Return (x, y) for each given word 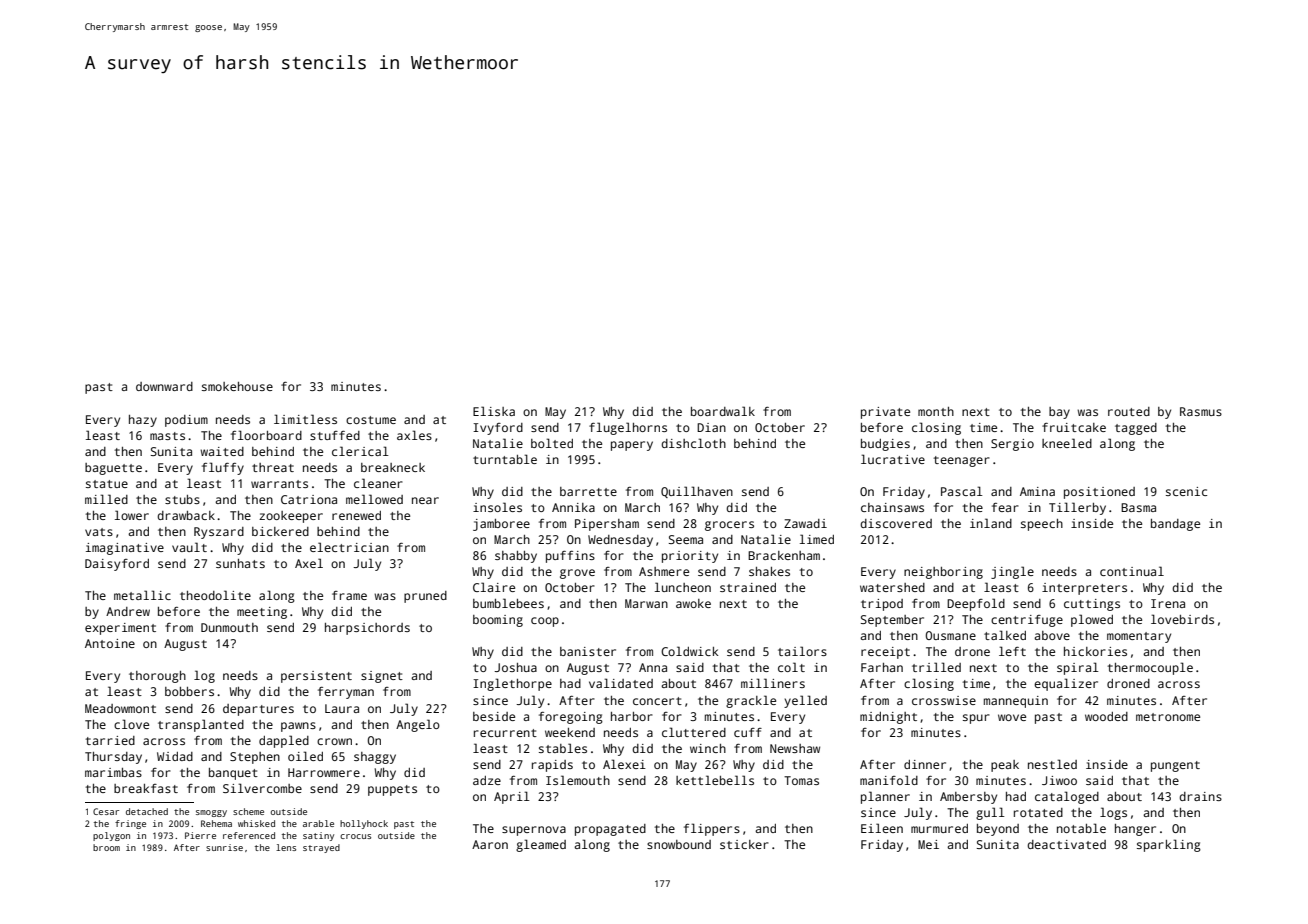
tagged (1136, 429)
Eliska (494, 411)
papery (632, 446)
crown (334, 741)
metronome (1168, 717)
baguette (113, 469)
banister (588, 651)
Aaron (490, 844)
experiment (120, 629)
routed (1129, 411)
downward (164, 386)
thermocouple (1150, 668)
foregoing (571, 718)
